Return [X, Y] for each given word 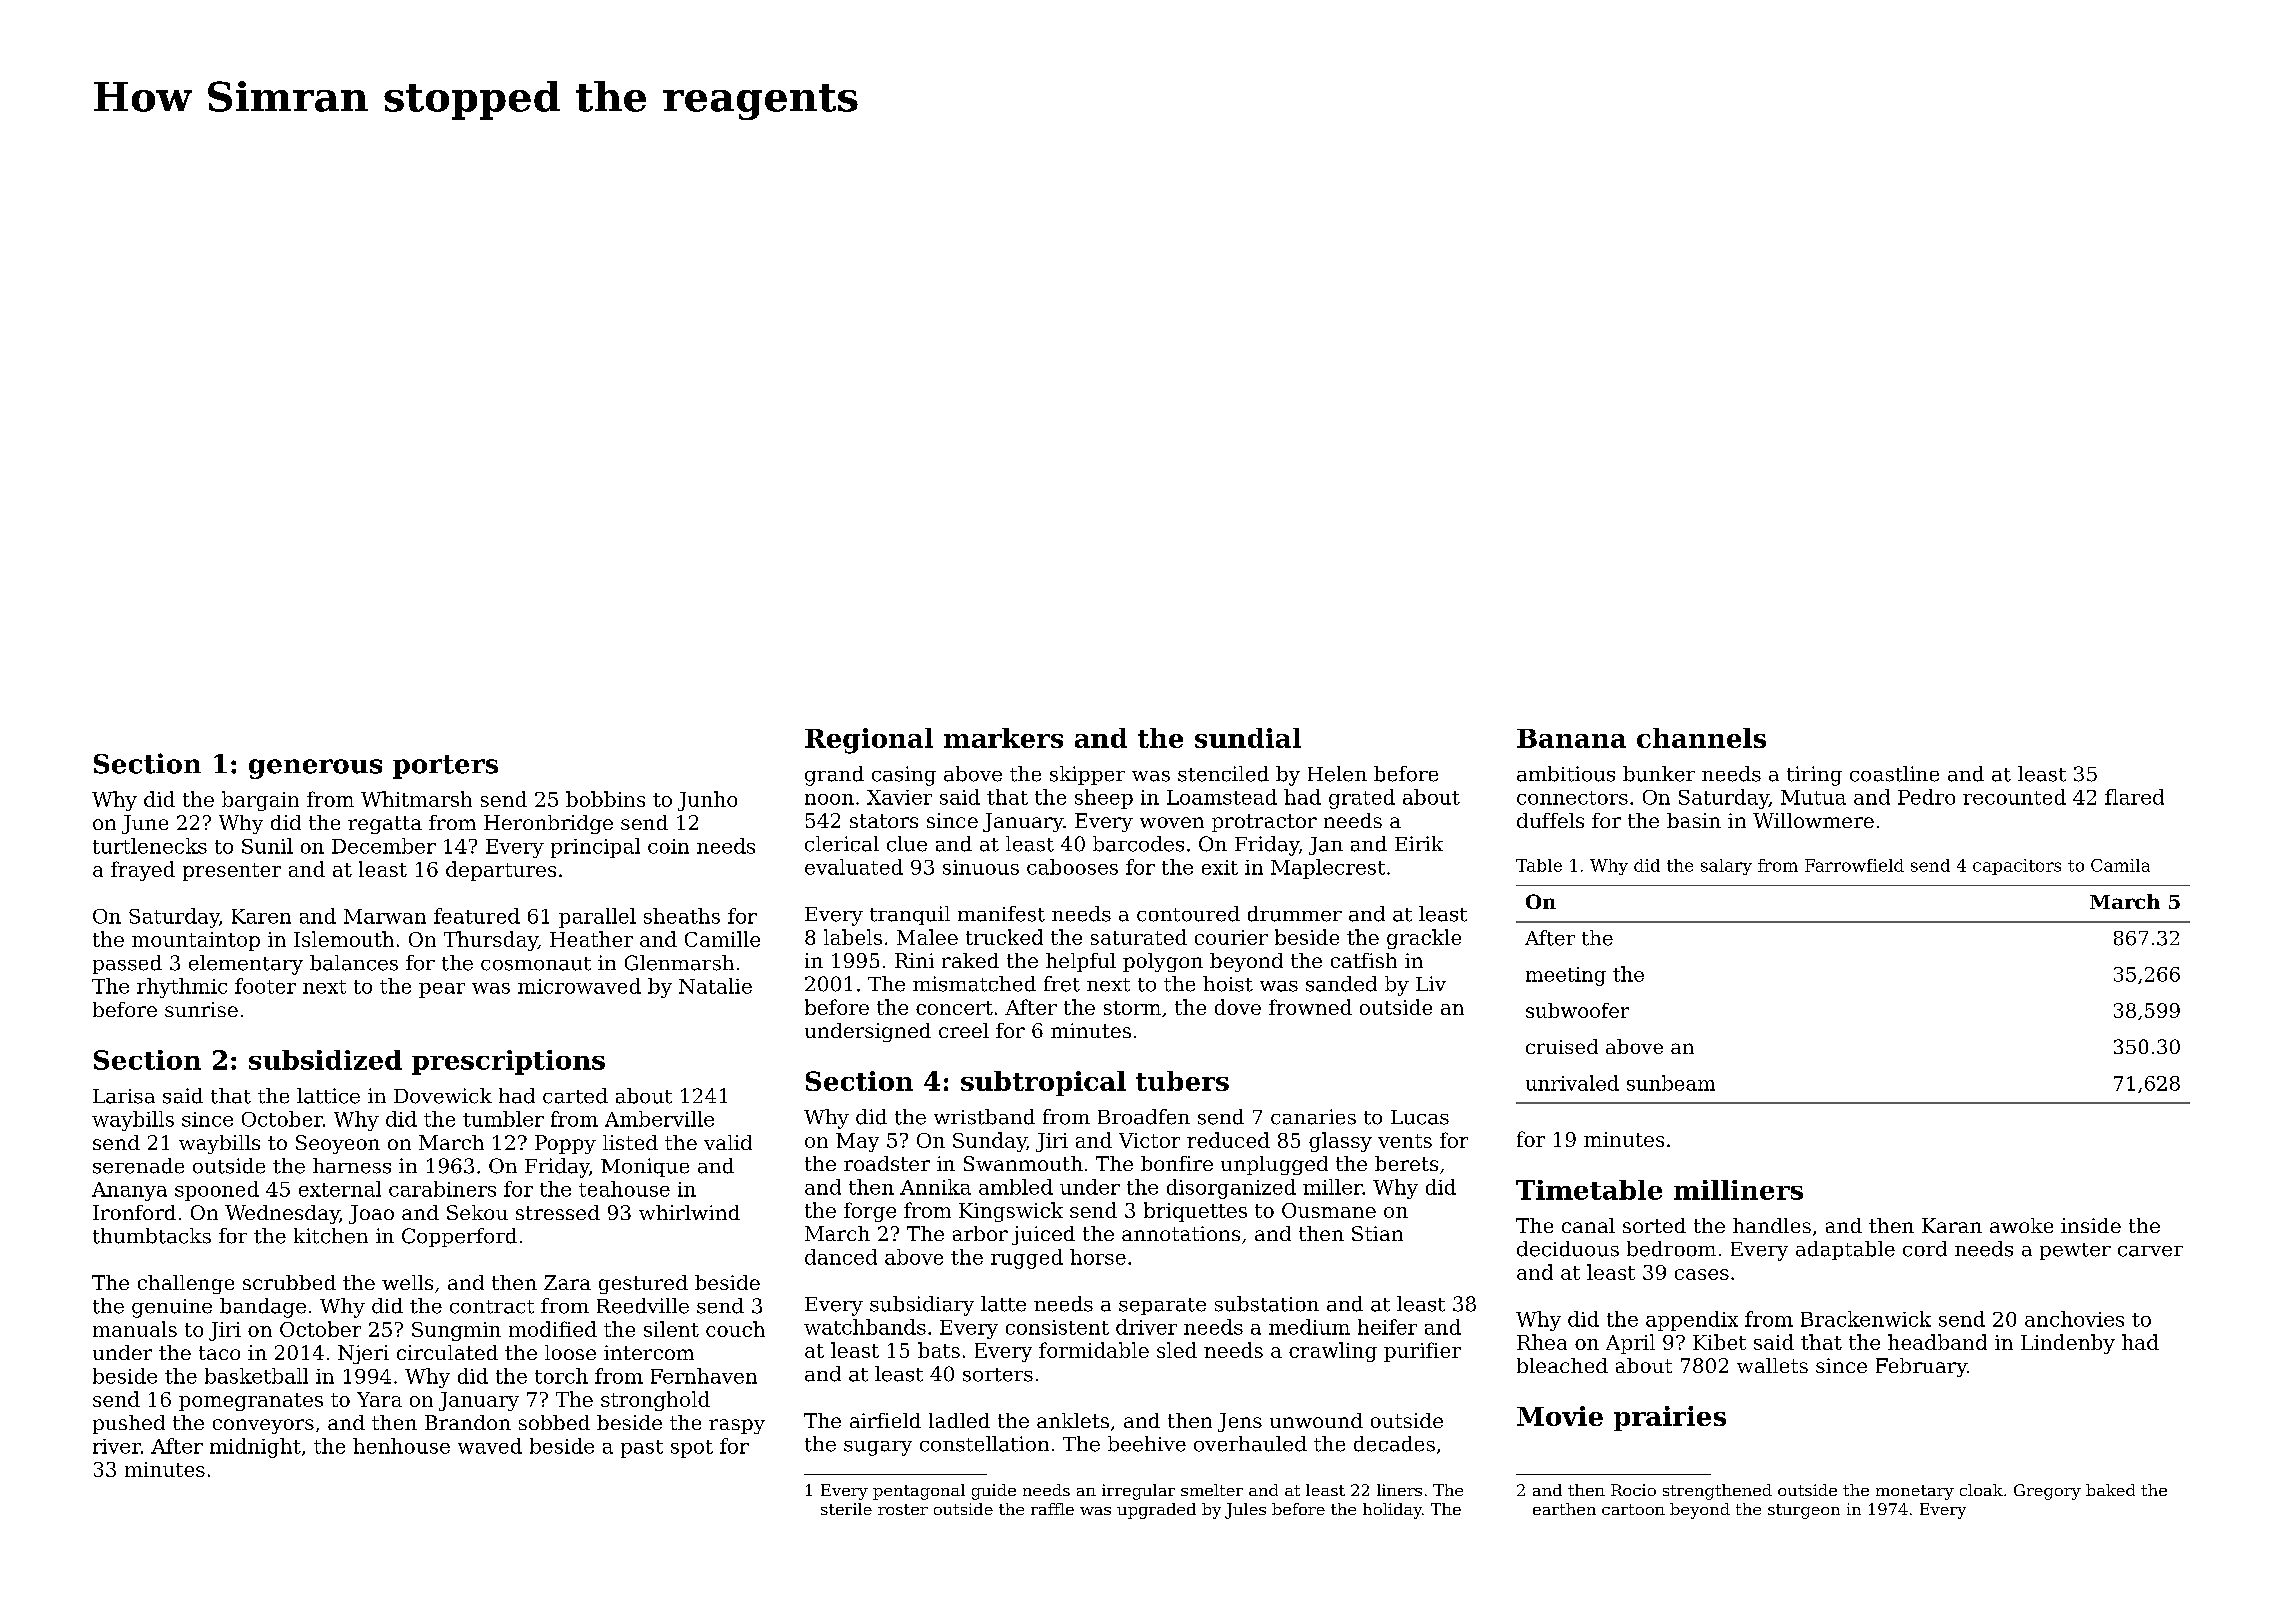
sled [1177, 1350]
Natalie [715, 986]
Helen [1337, 774]
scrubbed [289, 1282]
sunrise [201, 1009]
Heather [591, 939]
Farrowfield [1854, 865]
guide [994, 1492]
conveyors [263, 1426]
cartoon [1633, 1509]
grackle [1424, 939]
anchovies [2074, 1319]
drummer [1295, 914]
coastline [1894, 774]
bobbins [605, 799]
